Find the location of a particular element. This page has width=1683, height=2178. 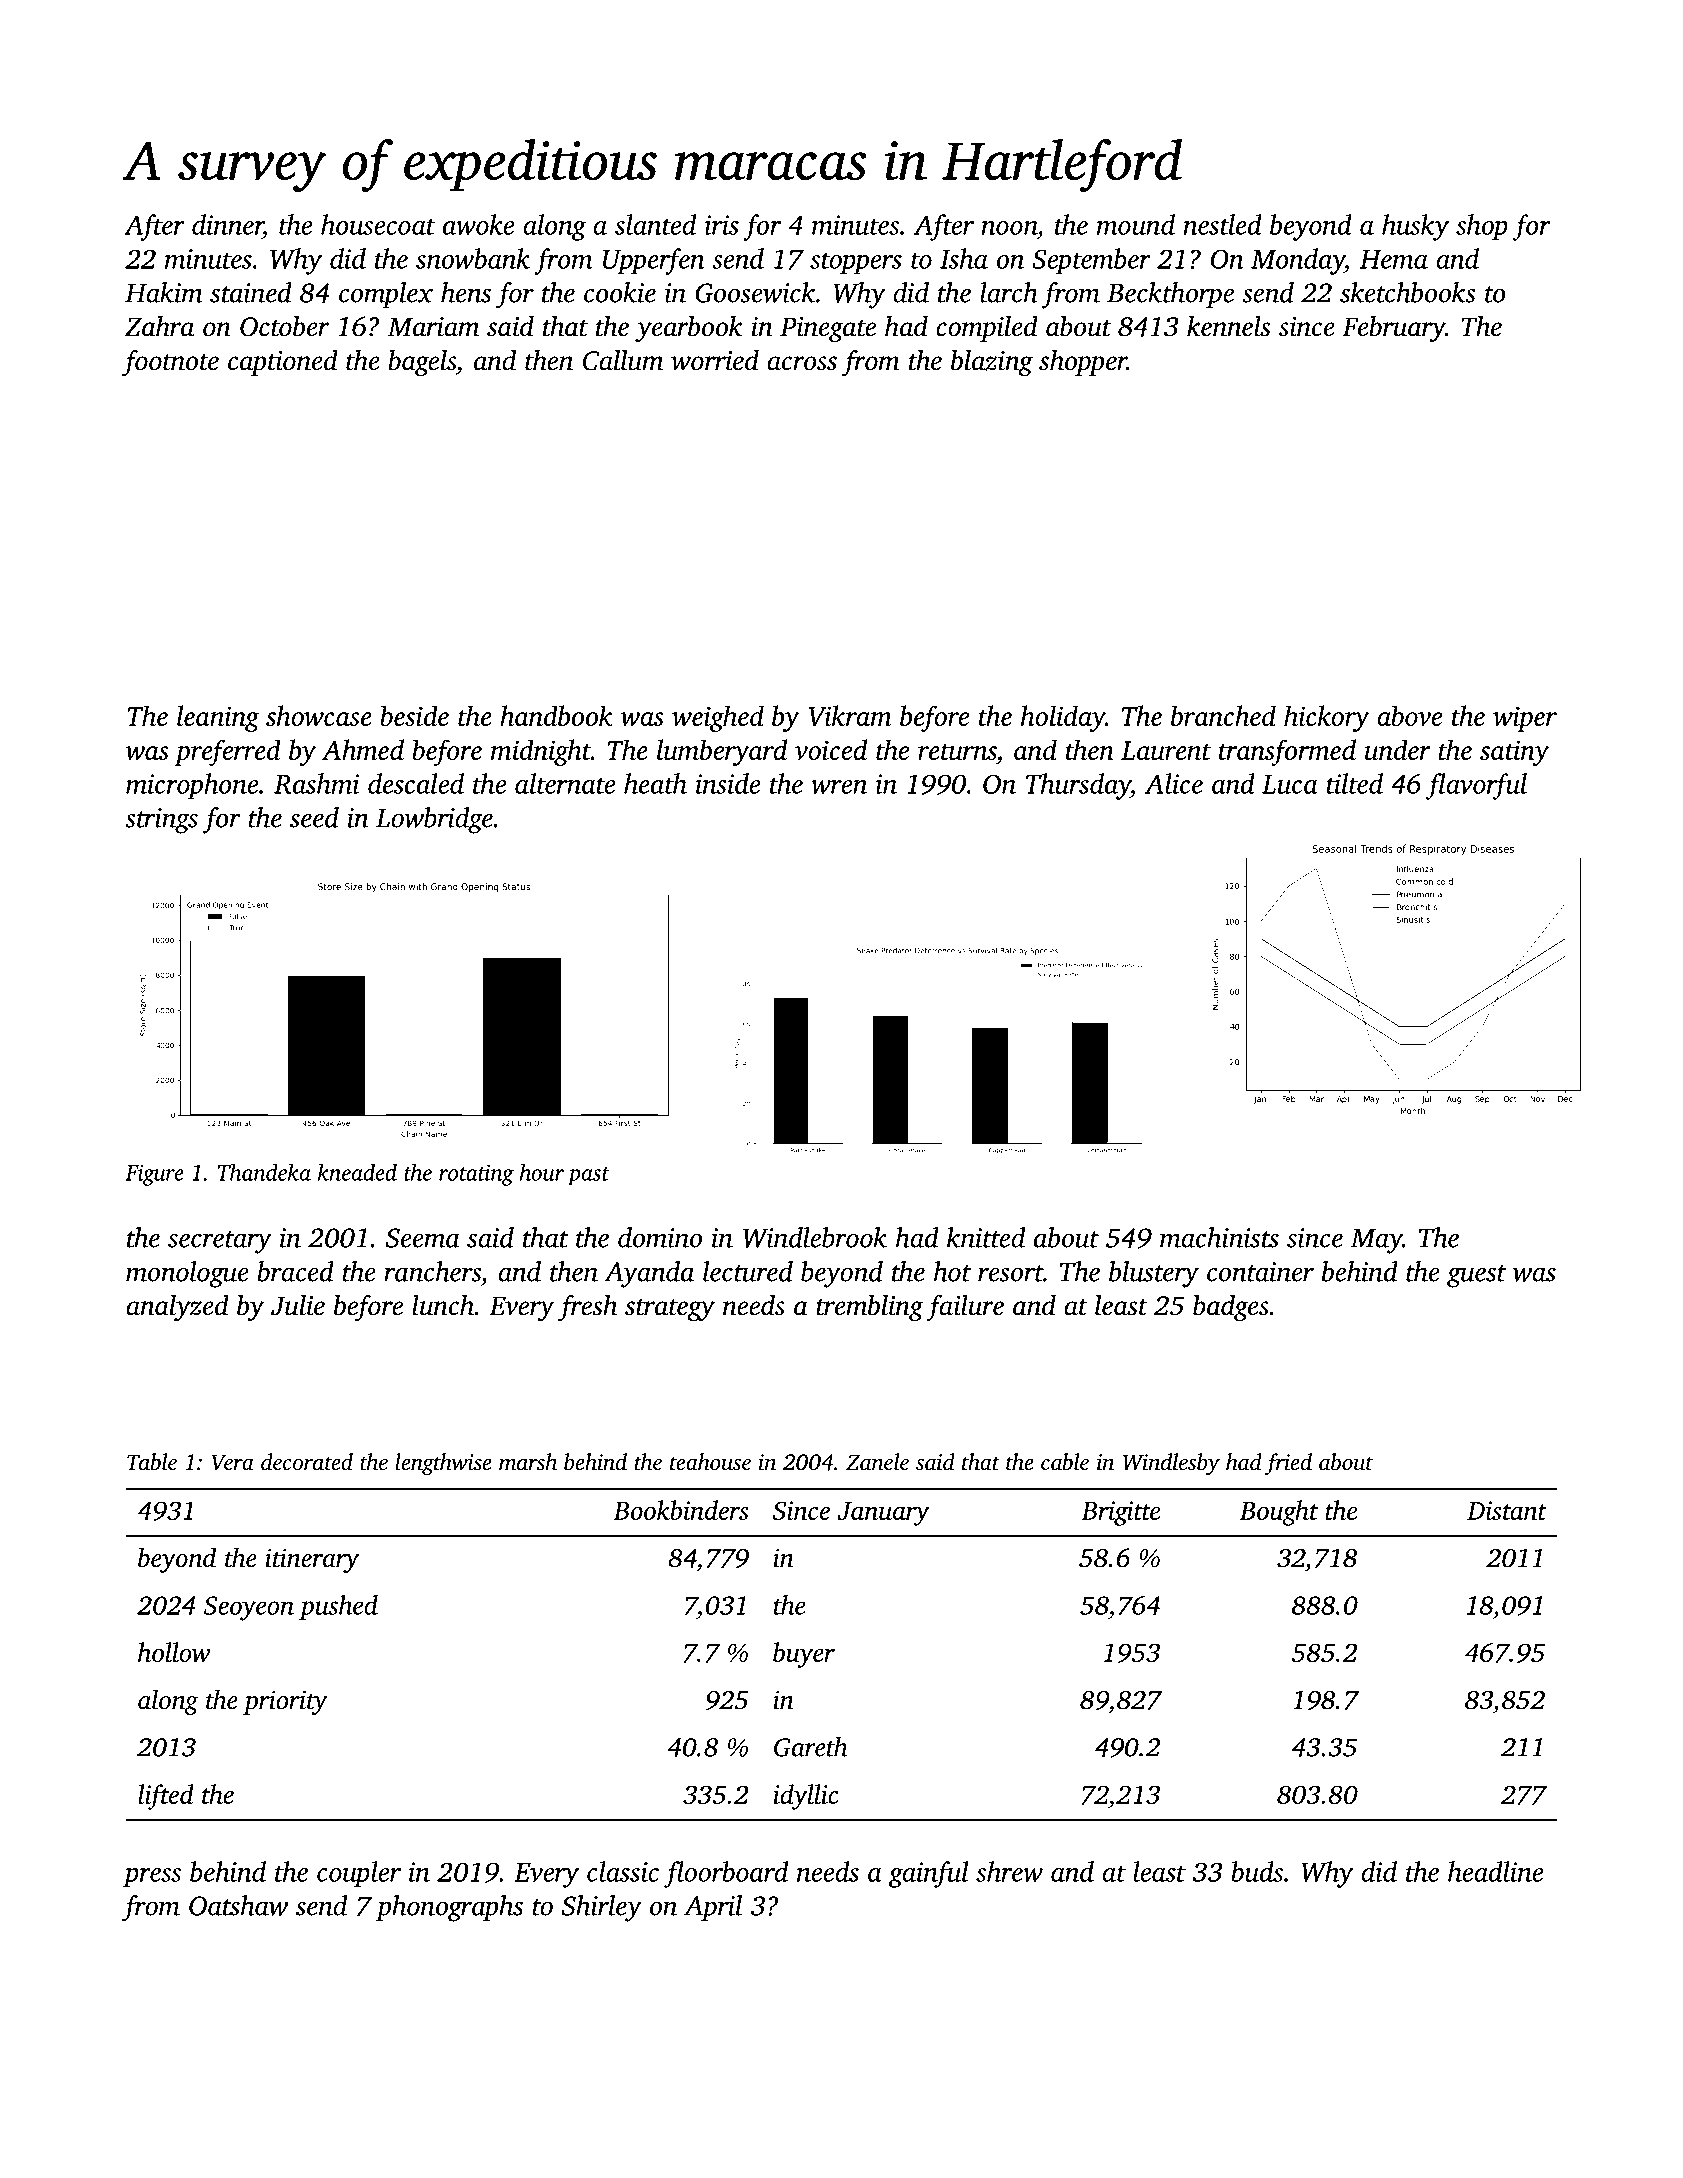

priority is located at coordinates (285, 1702).
